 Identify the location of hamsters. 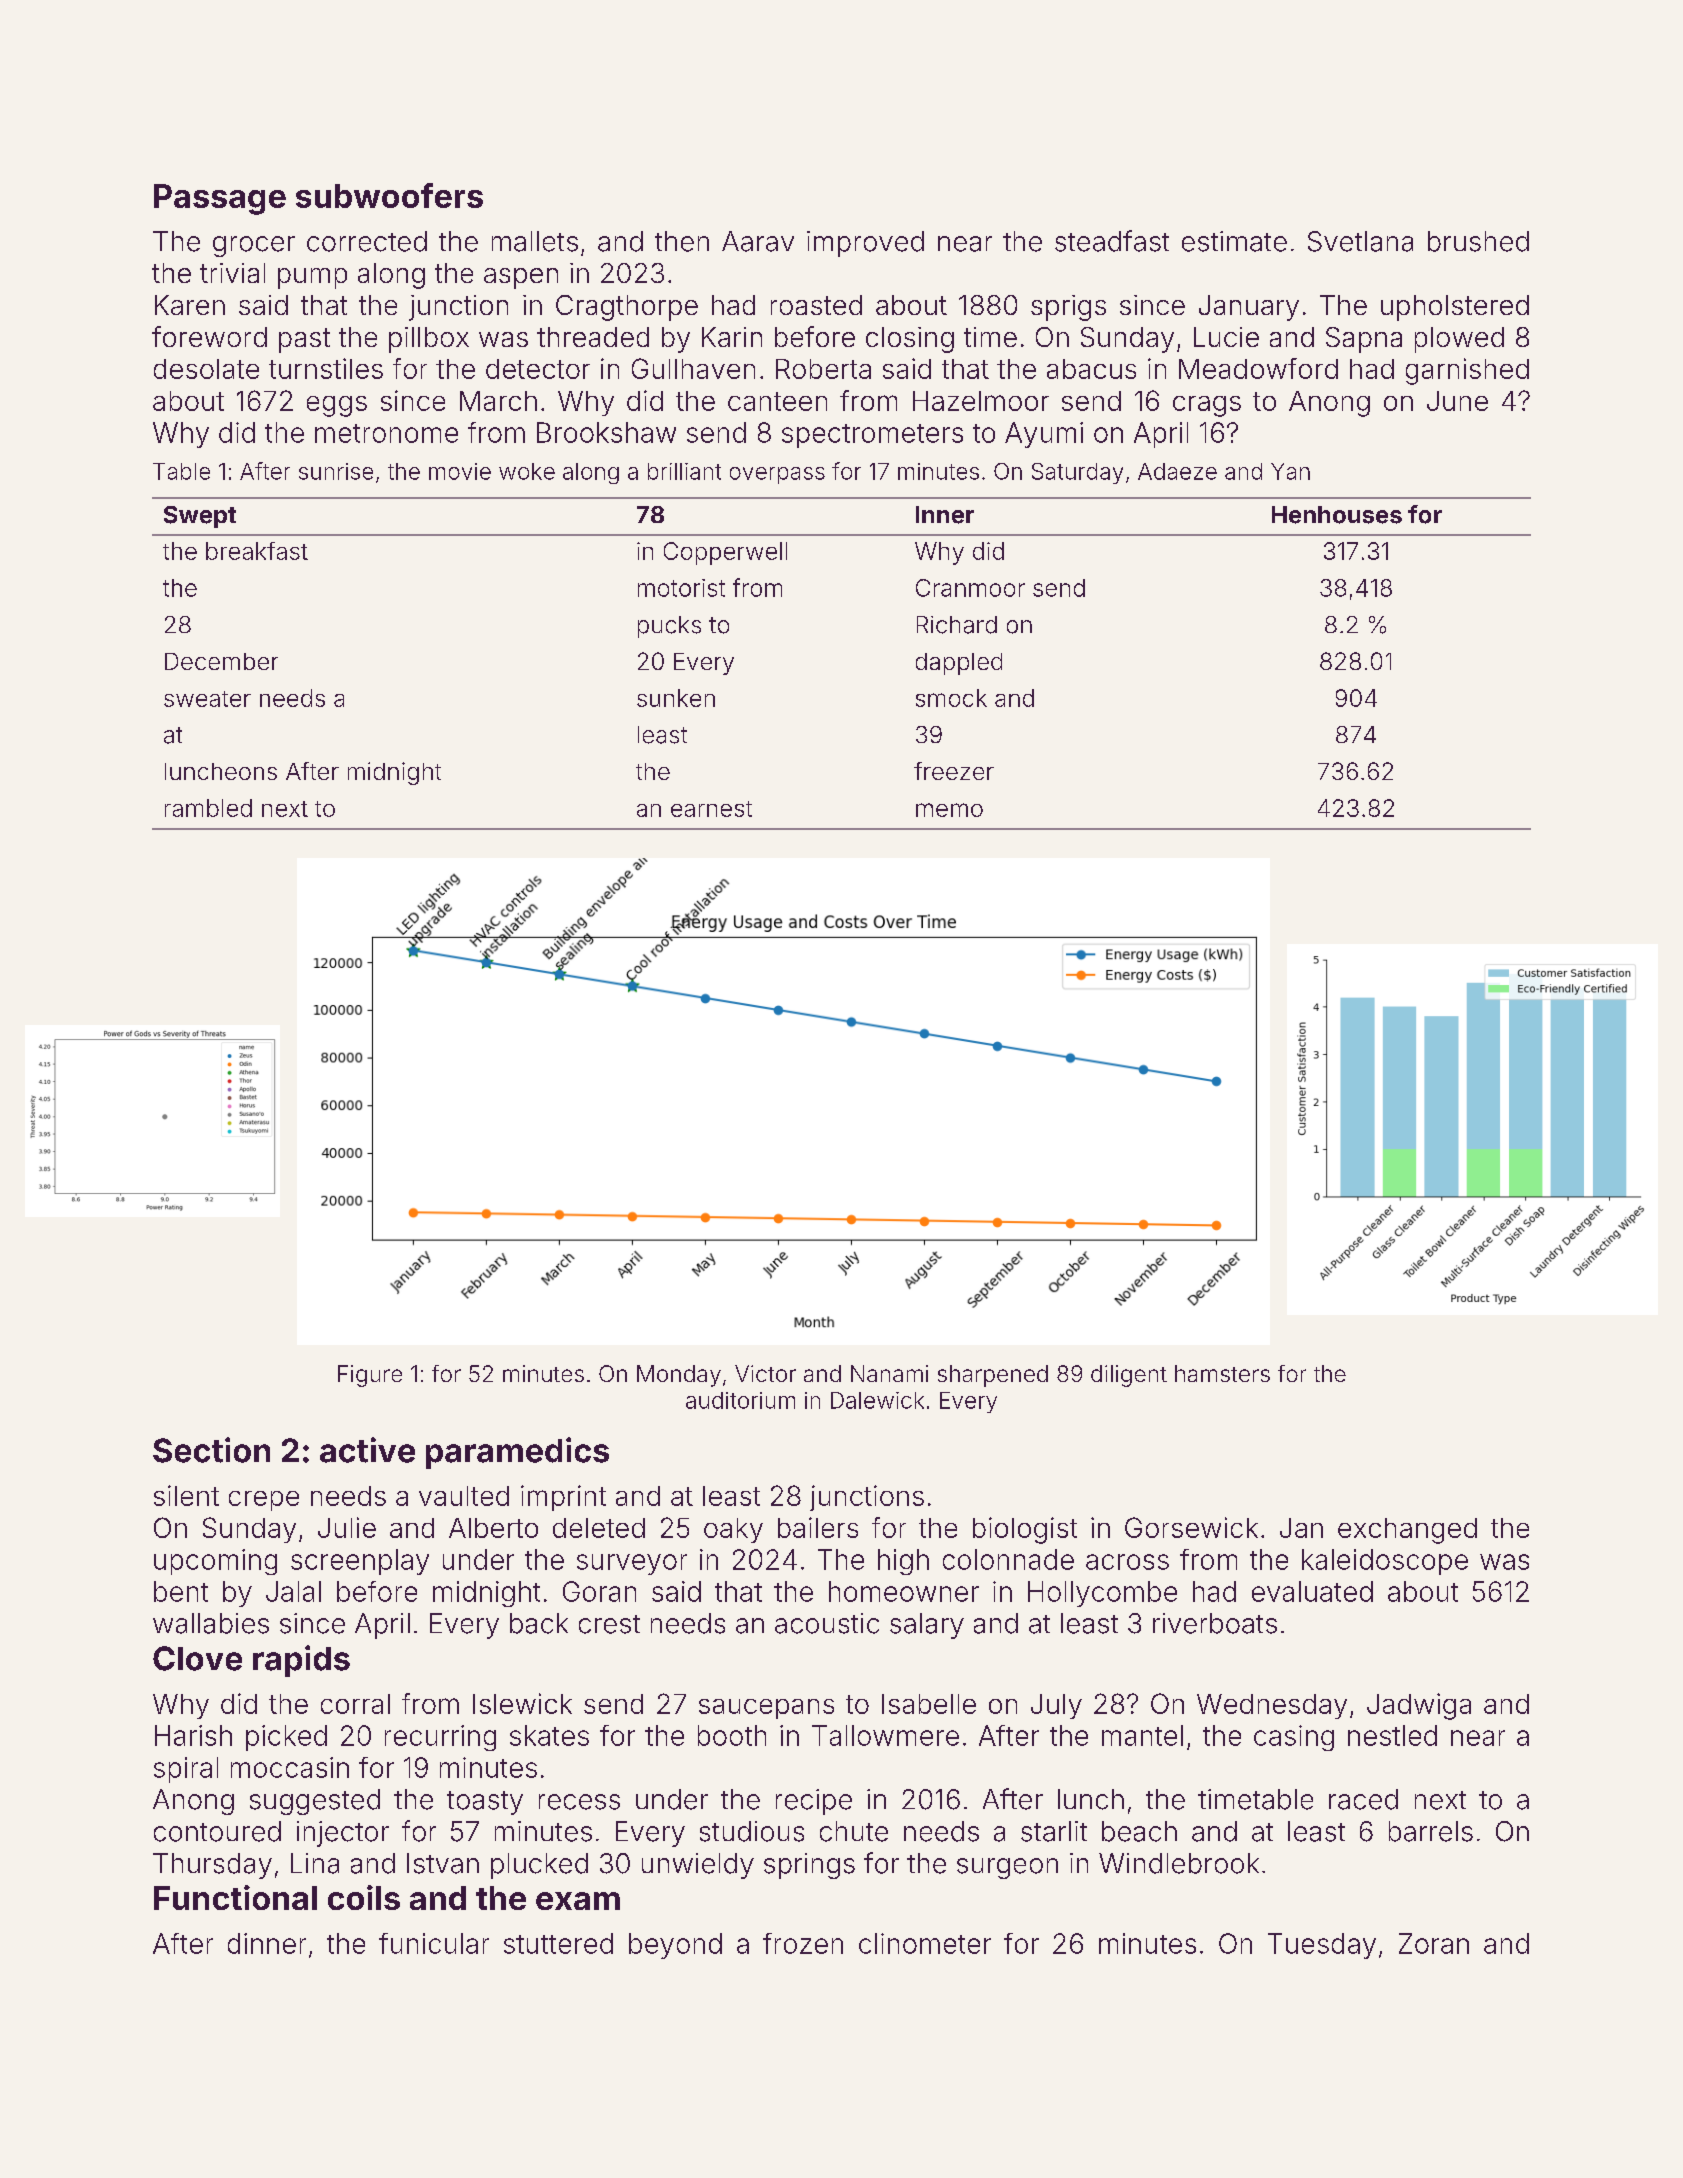
(1222, 1373).
